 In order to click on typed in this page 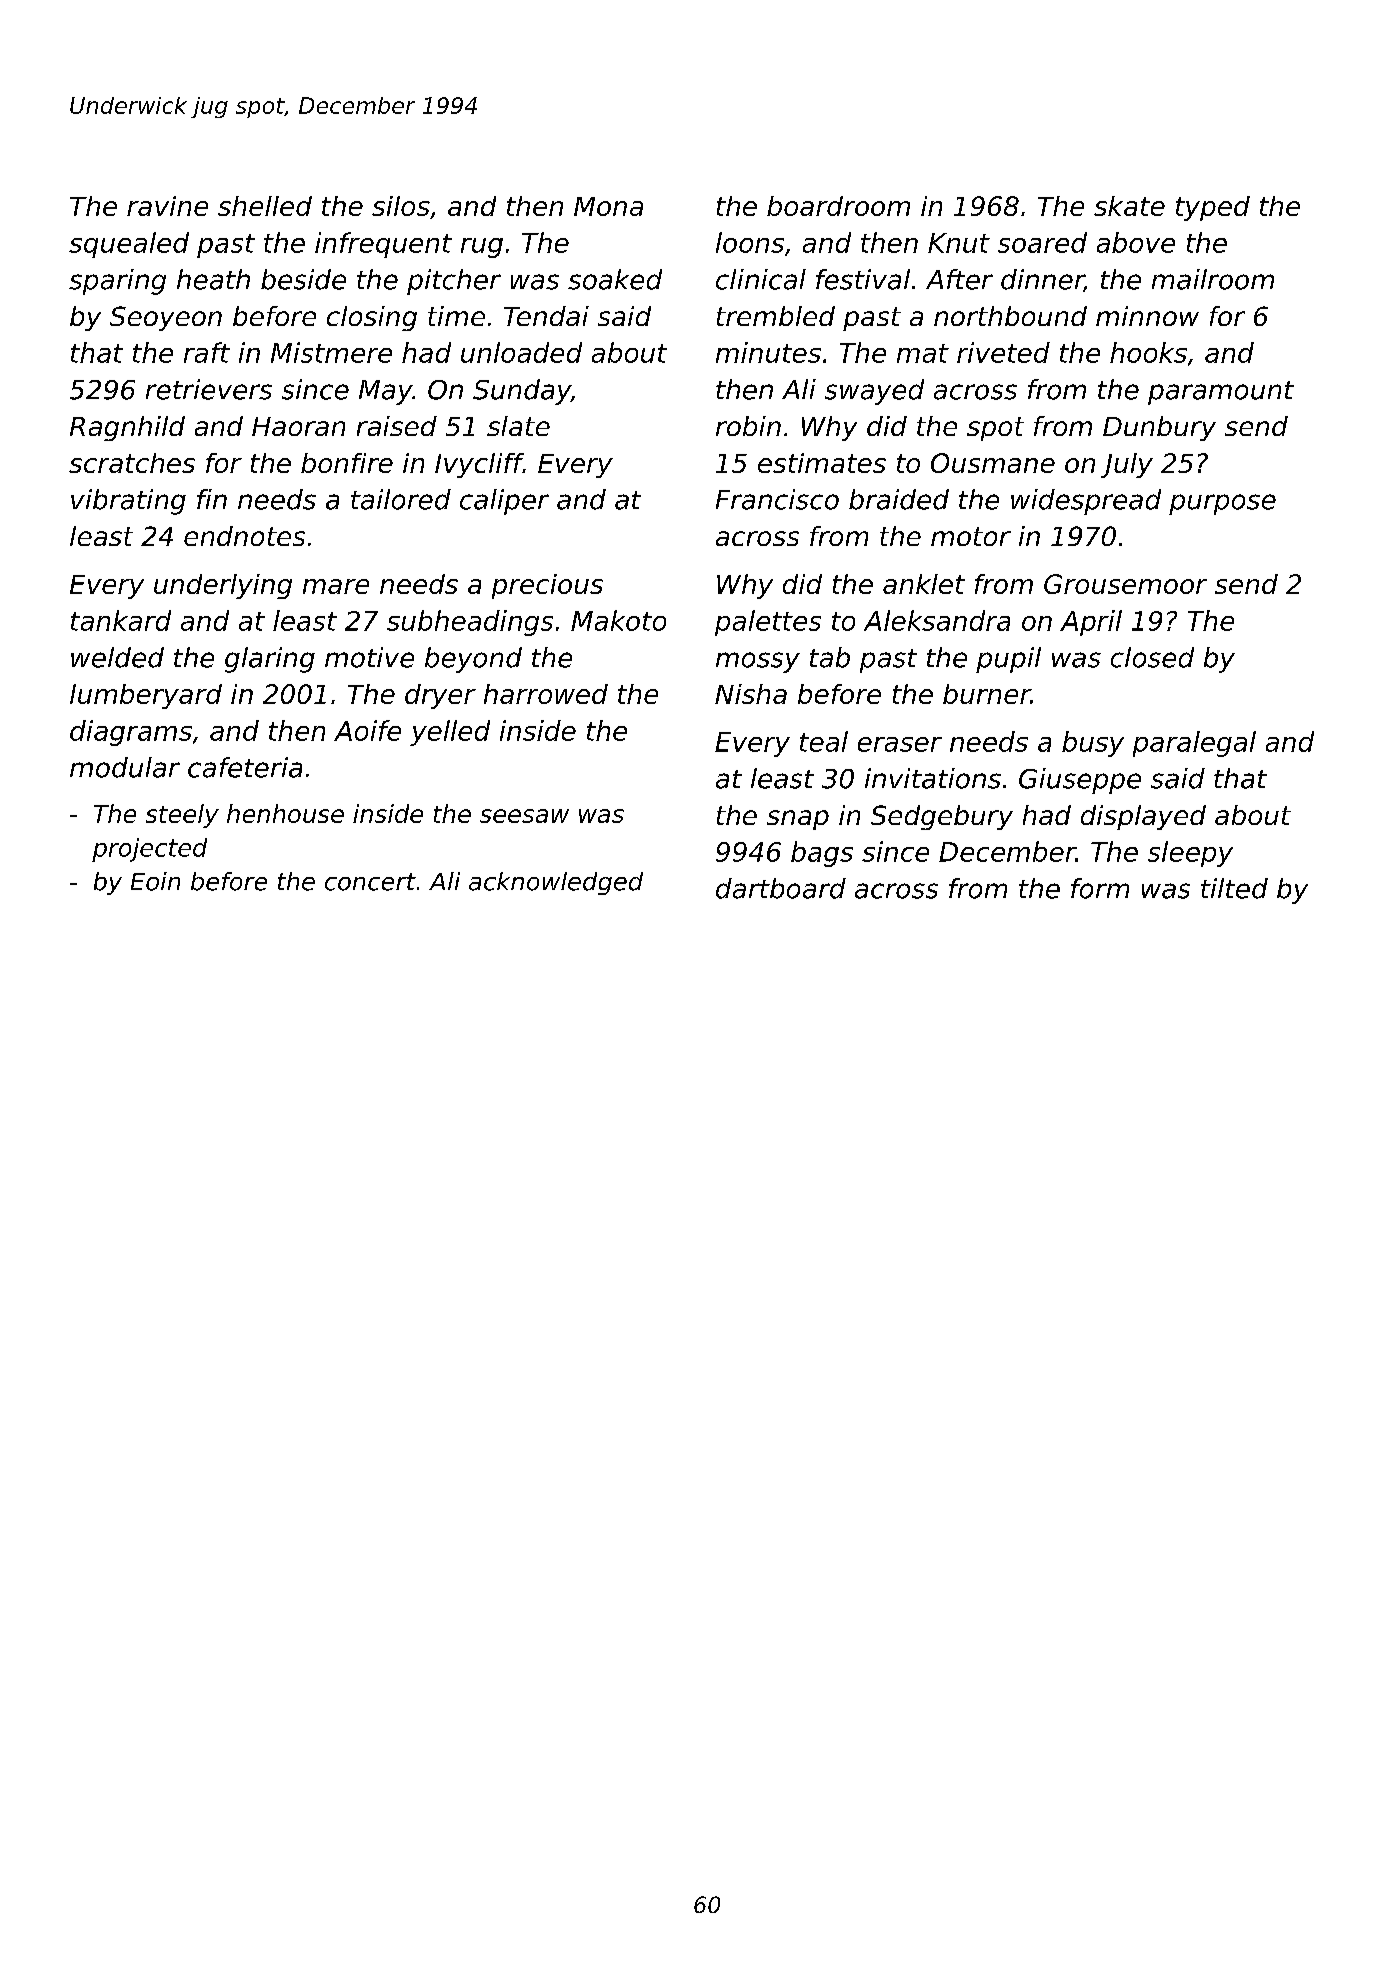, I will do `click(1213, 208)`.
